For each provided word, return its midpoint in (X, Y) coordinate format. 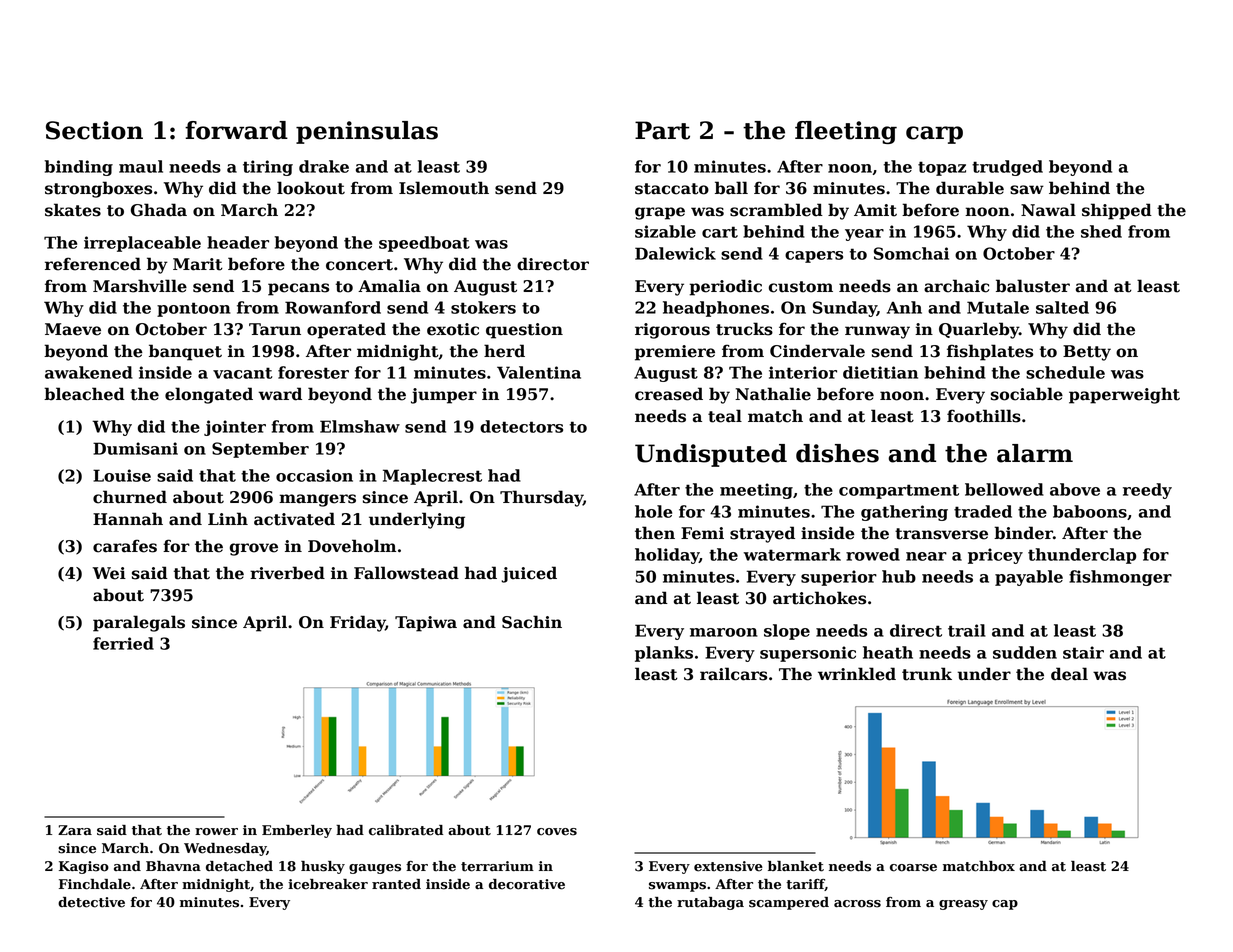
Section (94, 130)
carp (934, 135)
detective (91, 902)
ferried (123, 643)
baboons (1090, 511)
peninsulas (367, 132)
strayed (762, 534)
